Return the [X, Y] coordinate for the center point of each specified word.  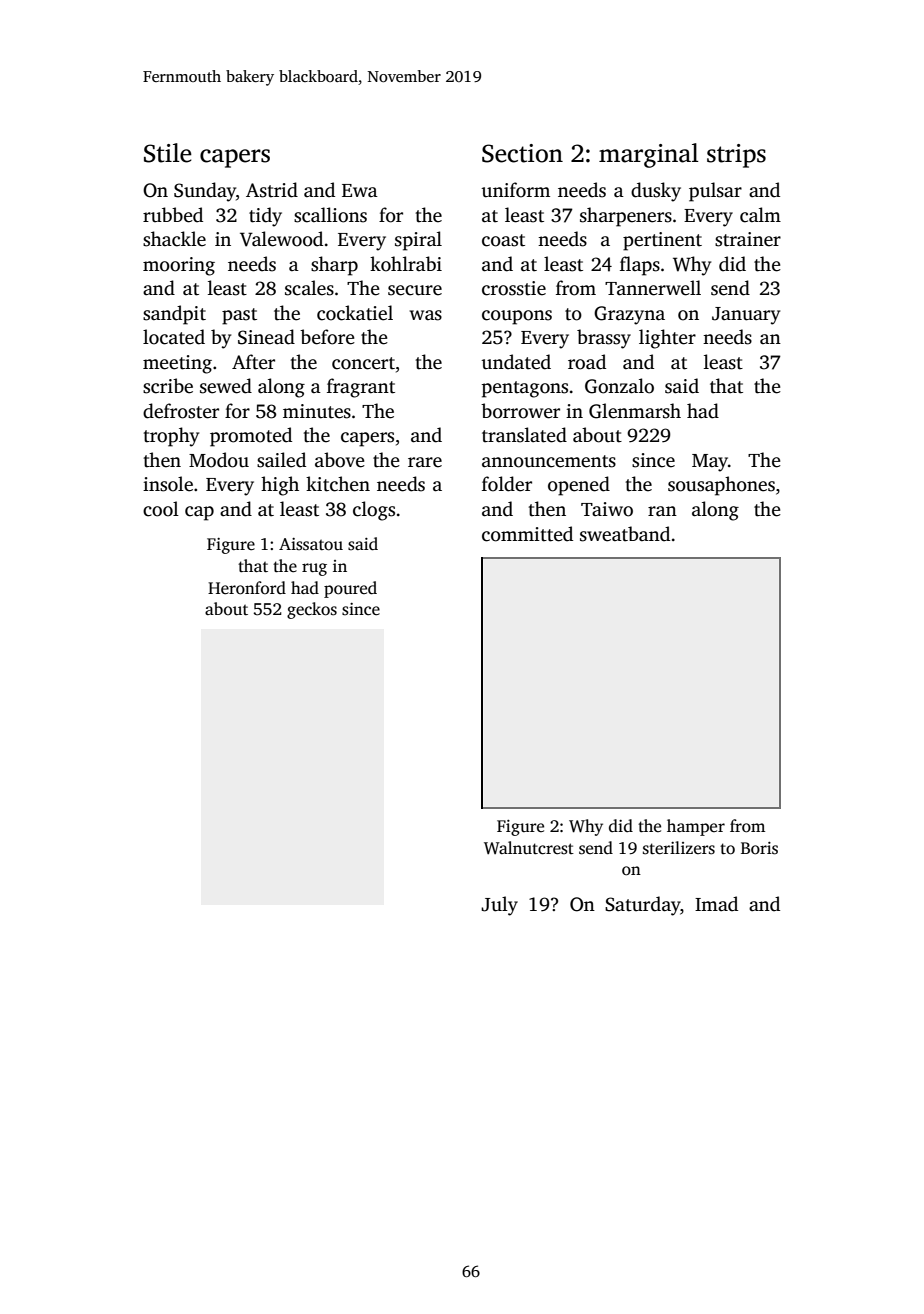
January [746, 316]
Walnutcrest [529, 848]
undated [516, 362]
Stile [168, 153]
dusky [656, 192]
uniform [515, 190]
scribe [168, 386]
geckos [312, 610]
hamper [696, 827]
